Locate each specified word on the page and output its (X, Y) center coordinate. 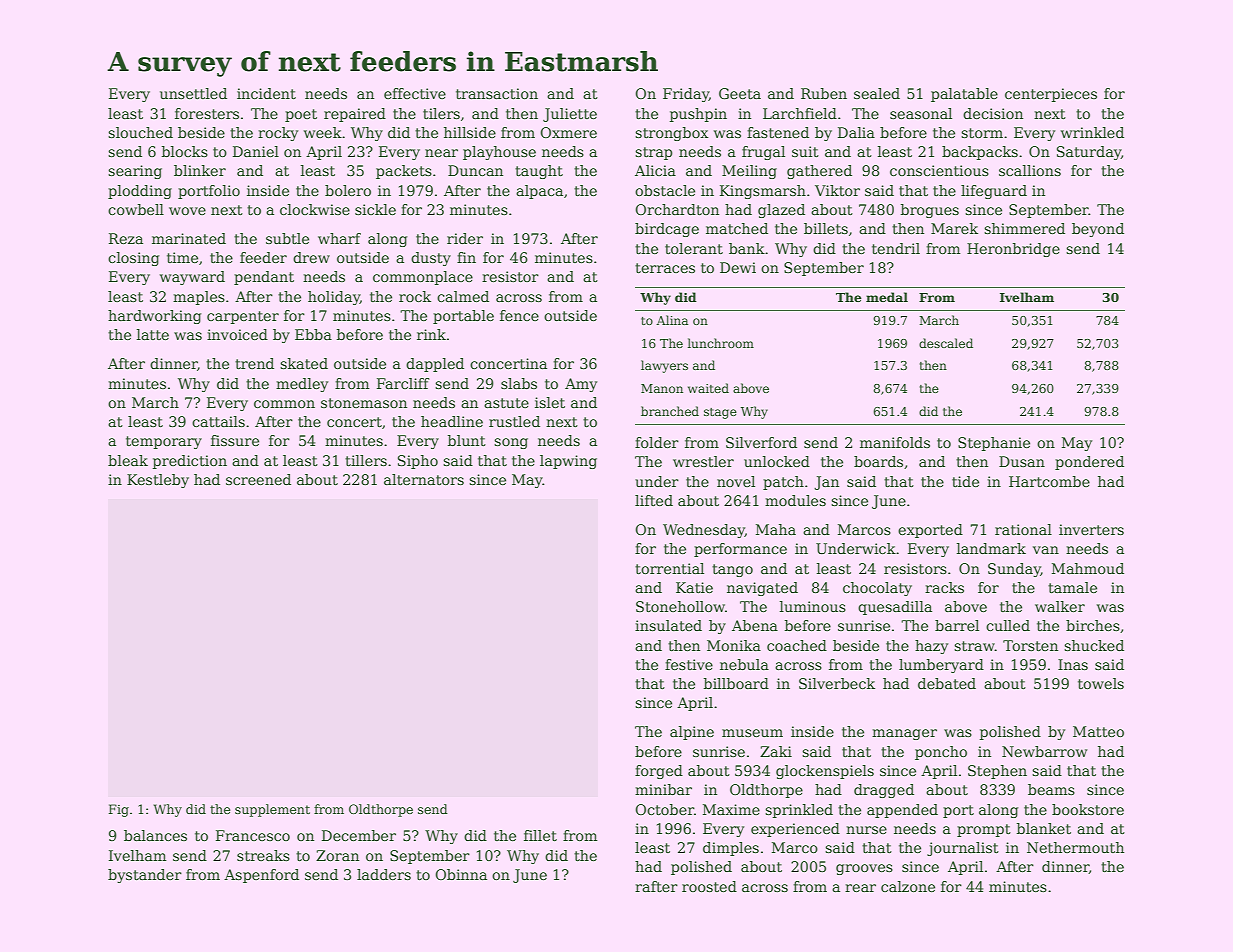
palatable (964, 95)
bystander (145, 876)
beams (1051, 789)
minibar (663, 789)
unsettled (193, 93)
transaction (497, 93)
